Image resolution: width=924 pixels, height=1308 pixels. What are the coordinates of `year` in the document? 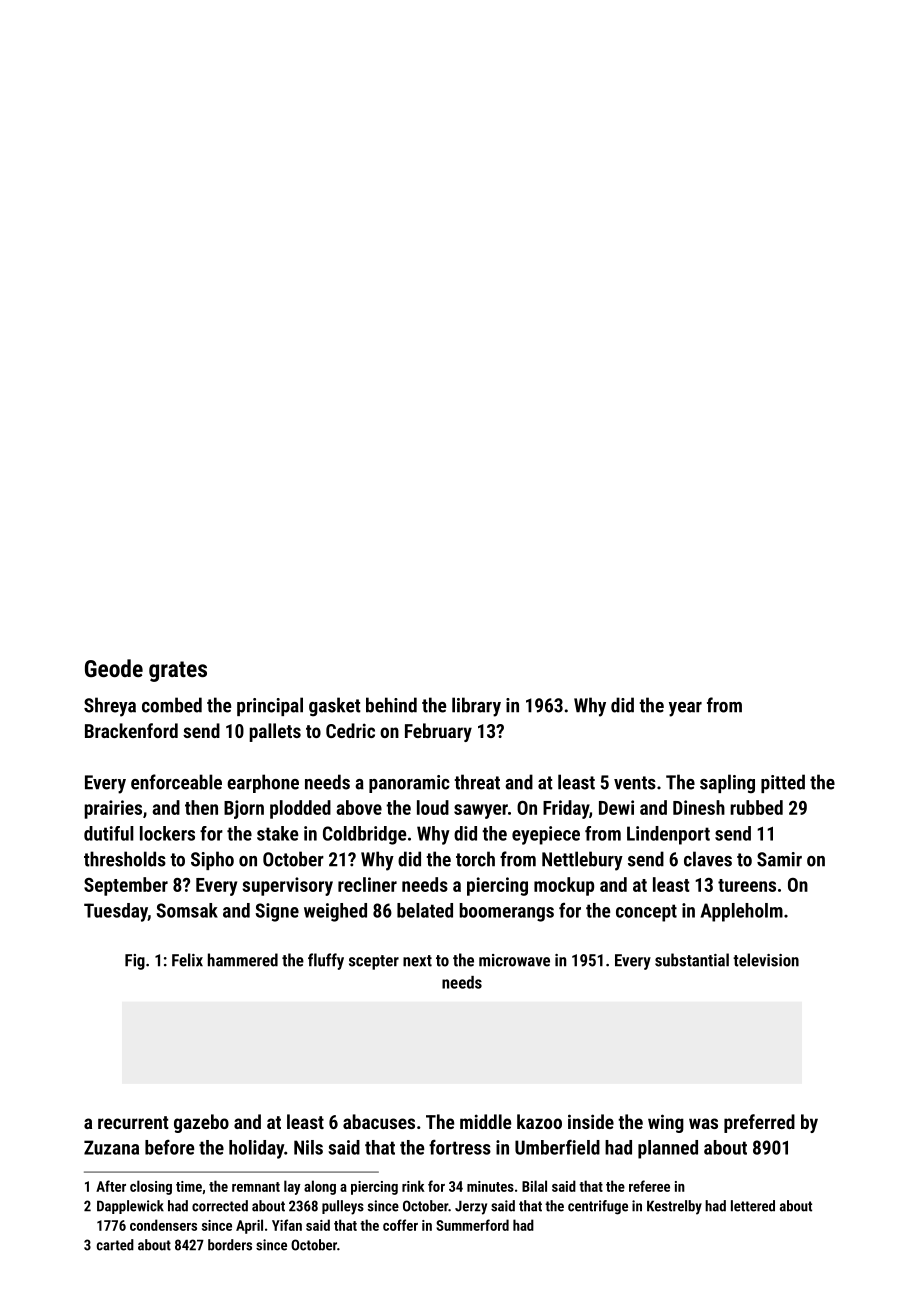 It's located at (685, 709).
